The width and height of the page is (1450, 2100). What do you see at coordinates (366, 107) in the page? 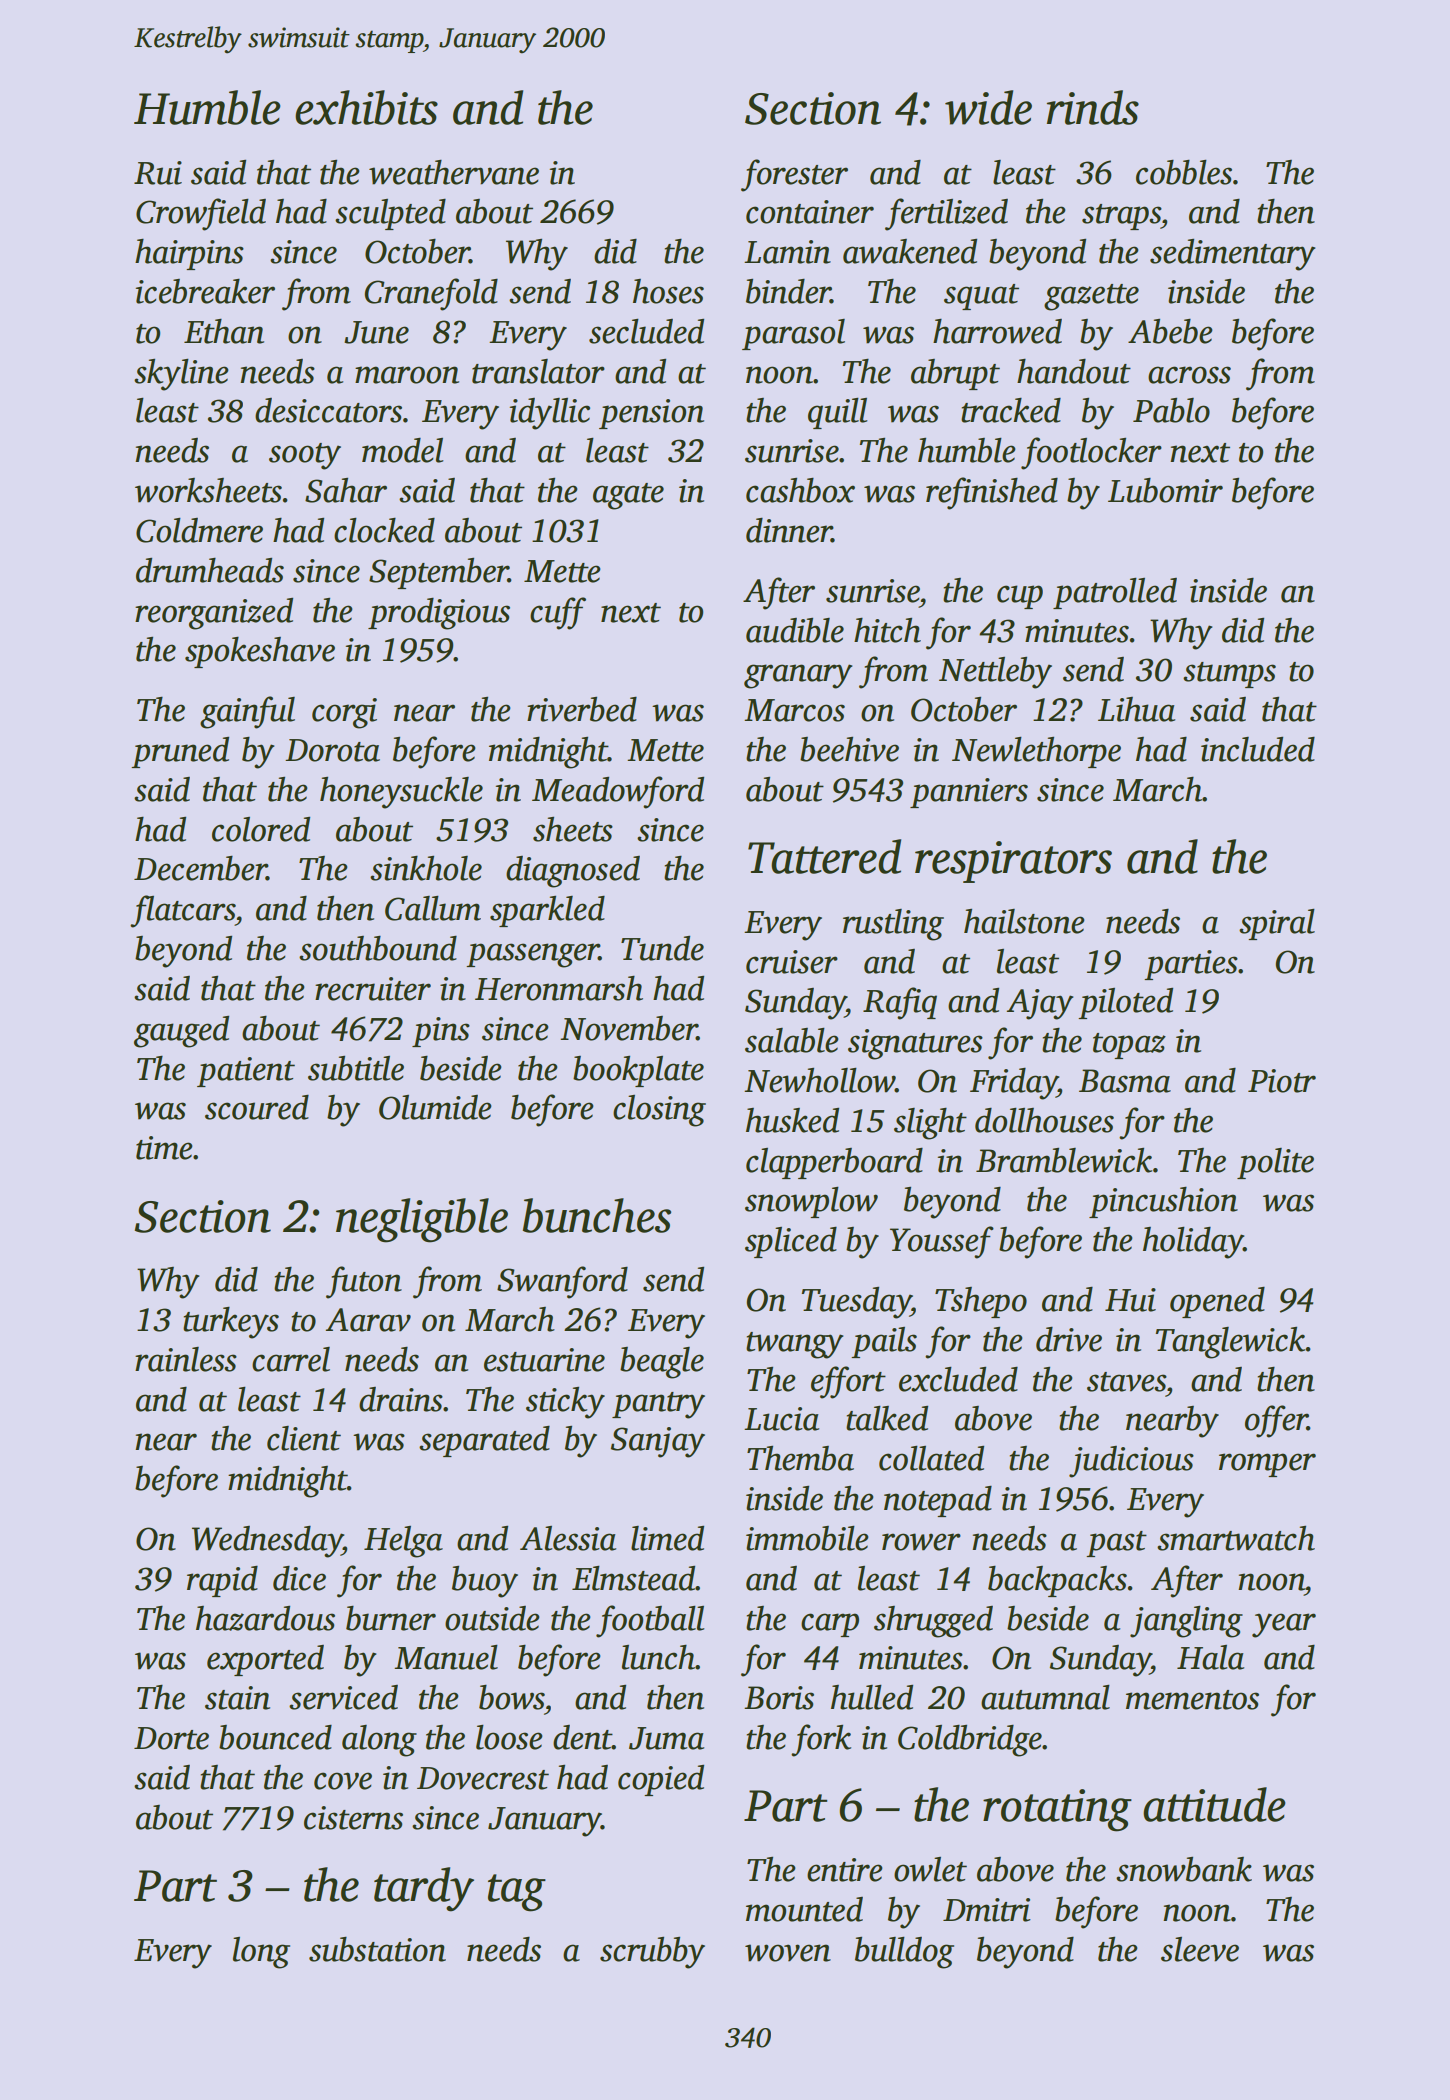
I see `exhibits` at bounding box center [366, 107].
